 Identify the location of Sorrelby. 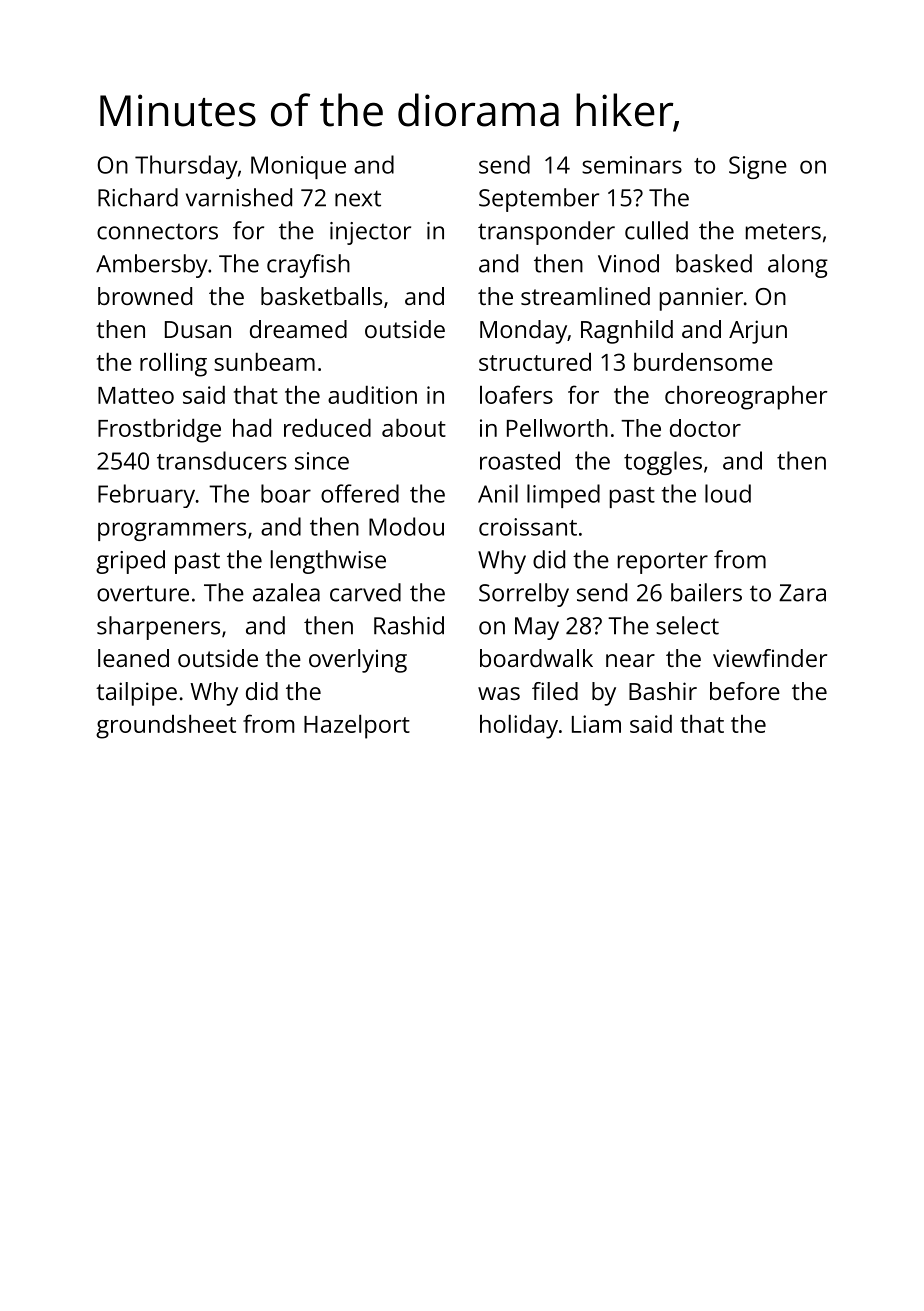
(524, 595).
